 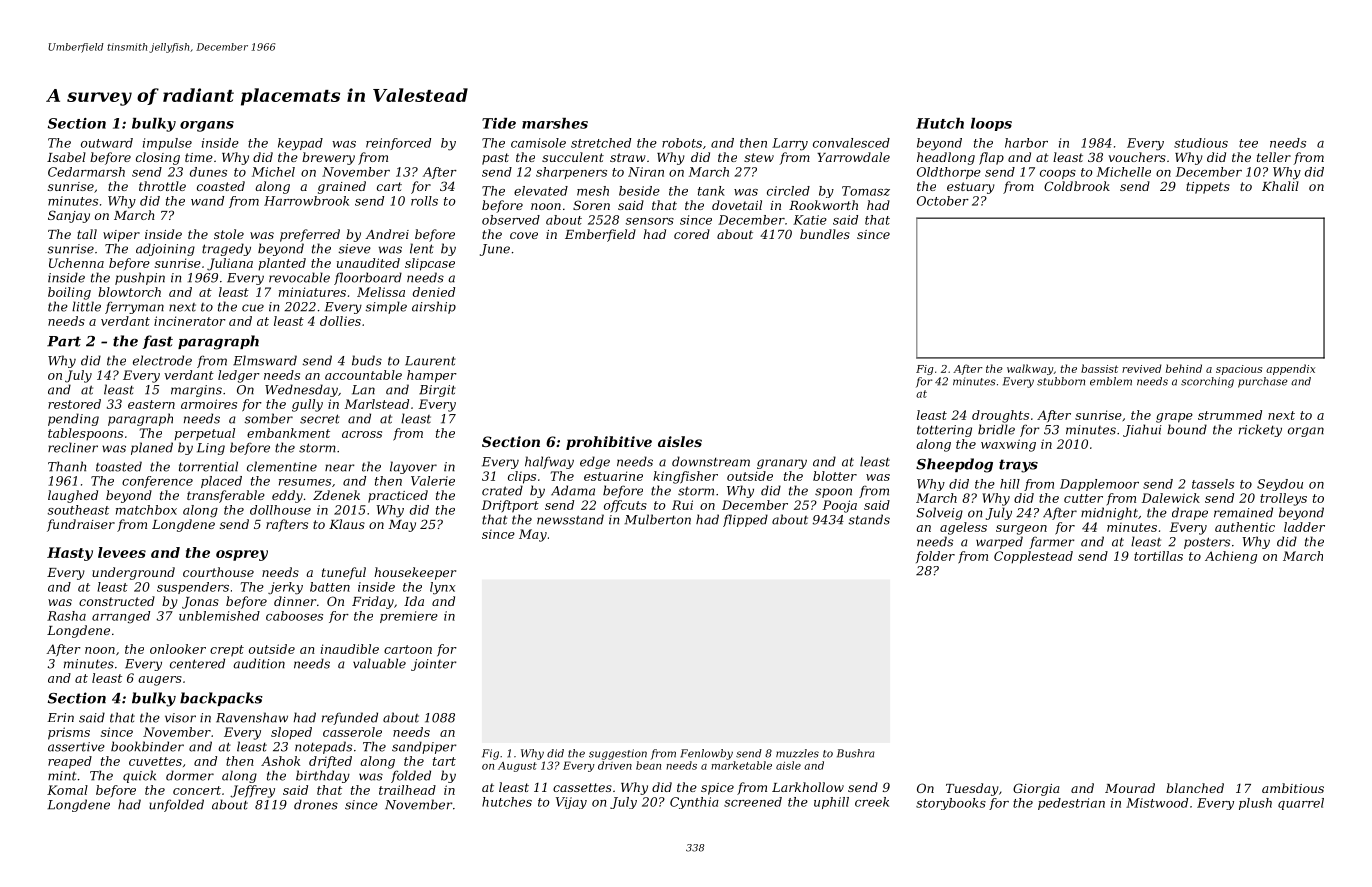 What do you see at coordinates (1208, 188) in the screenshot?
I see `tippets` at bounding box center [1208, 188].
